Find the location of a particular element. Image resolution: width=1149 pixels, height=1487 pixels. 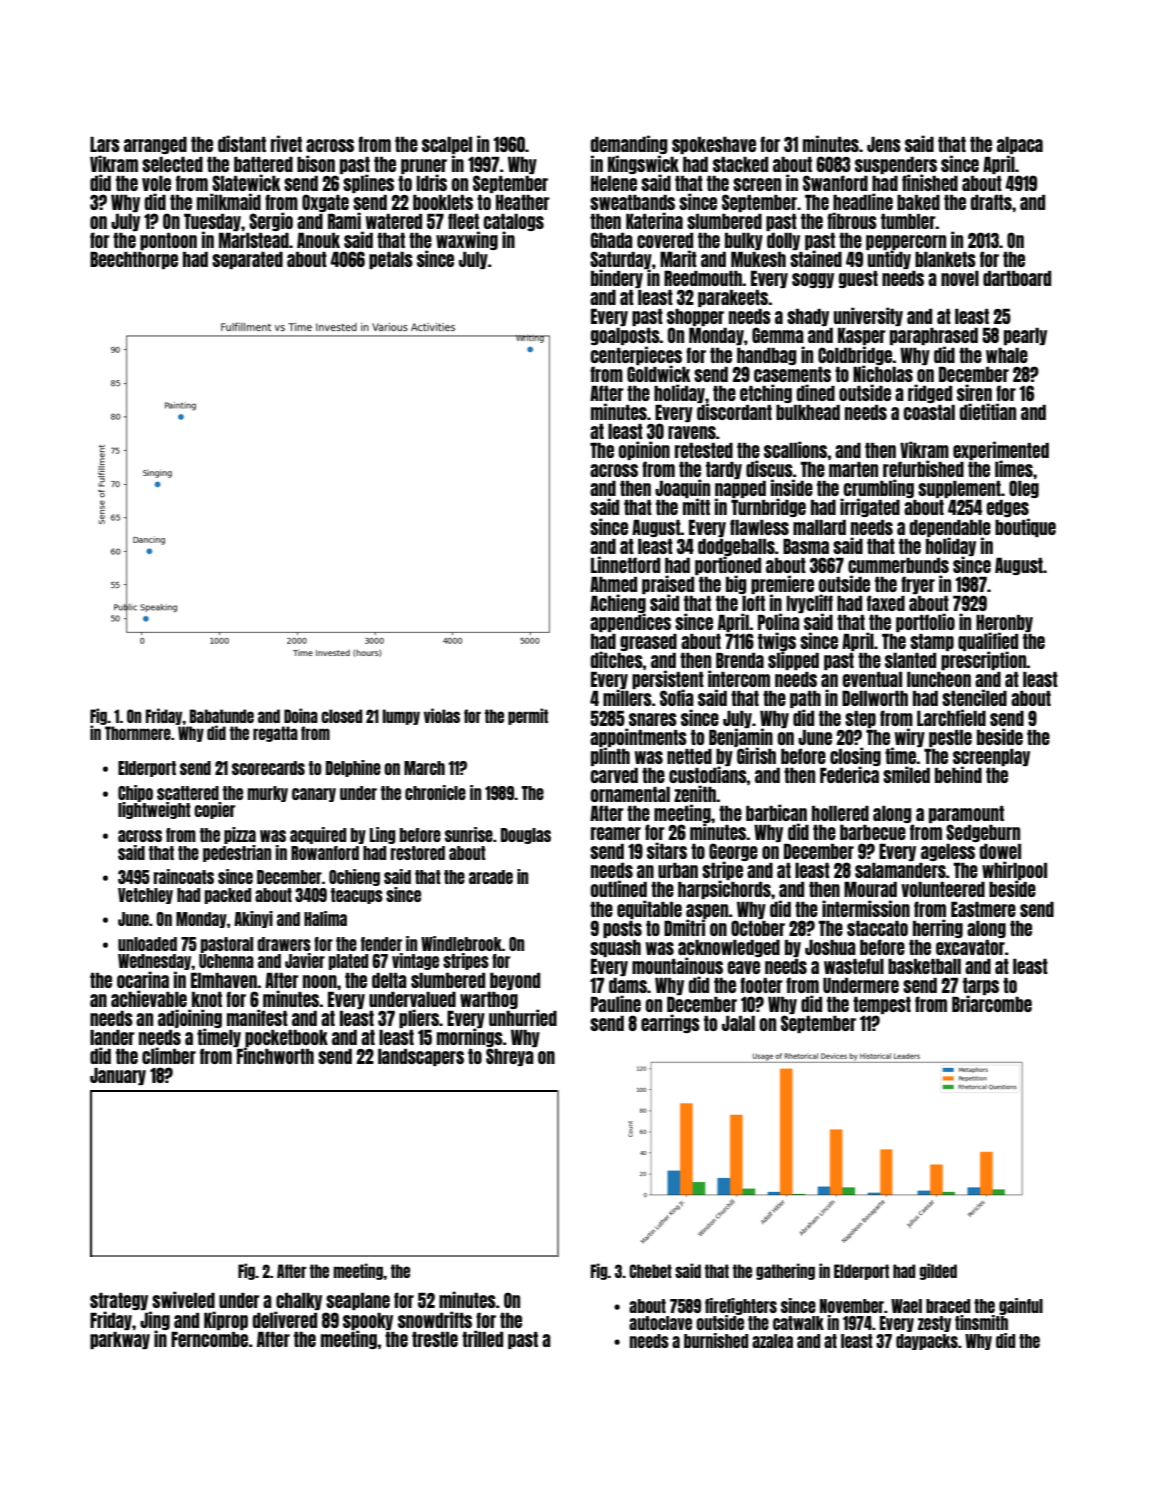

bindery is located at coordinates (617, 279).
